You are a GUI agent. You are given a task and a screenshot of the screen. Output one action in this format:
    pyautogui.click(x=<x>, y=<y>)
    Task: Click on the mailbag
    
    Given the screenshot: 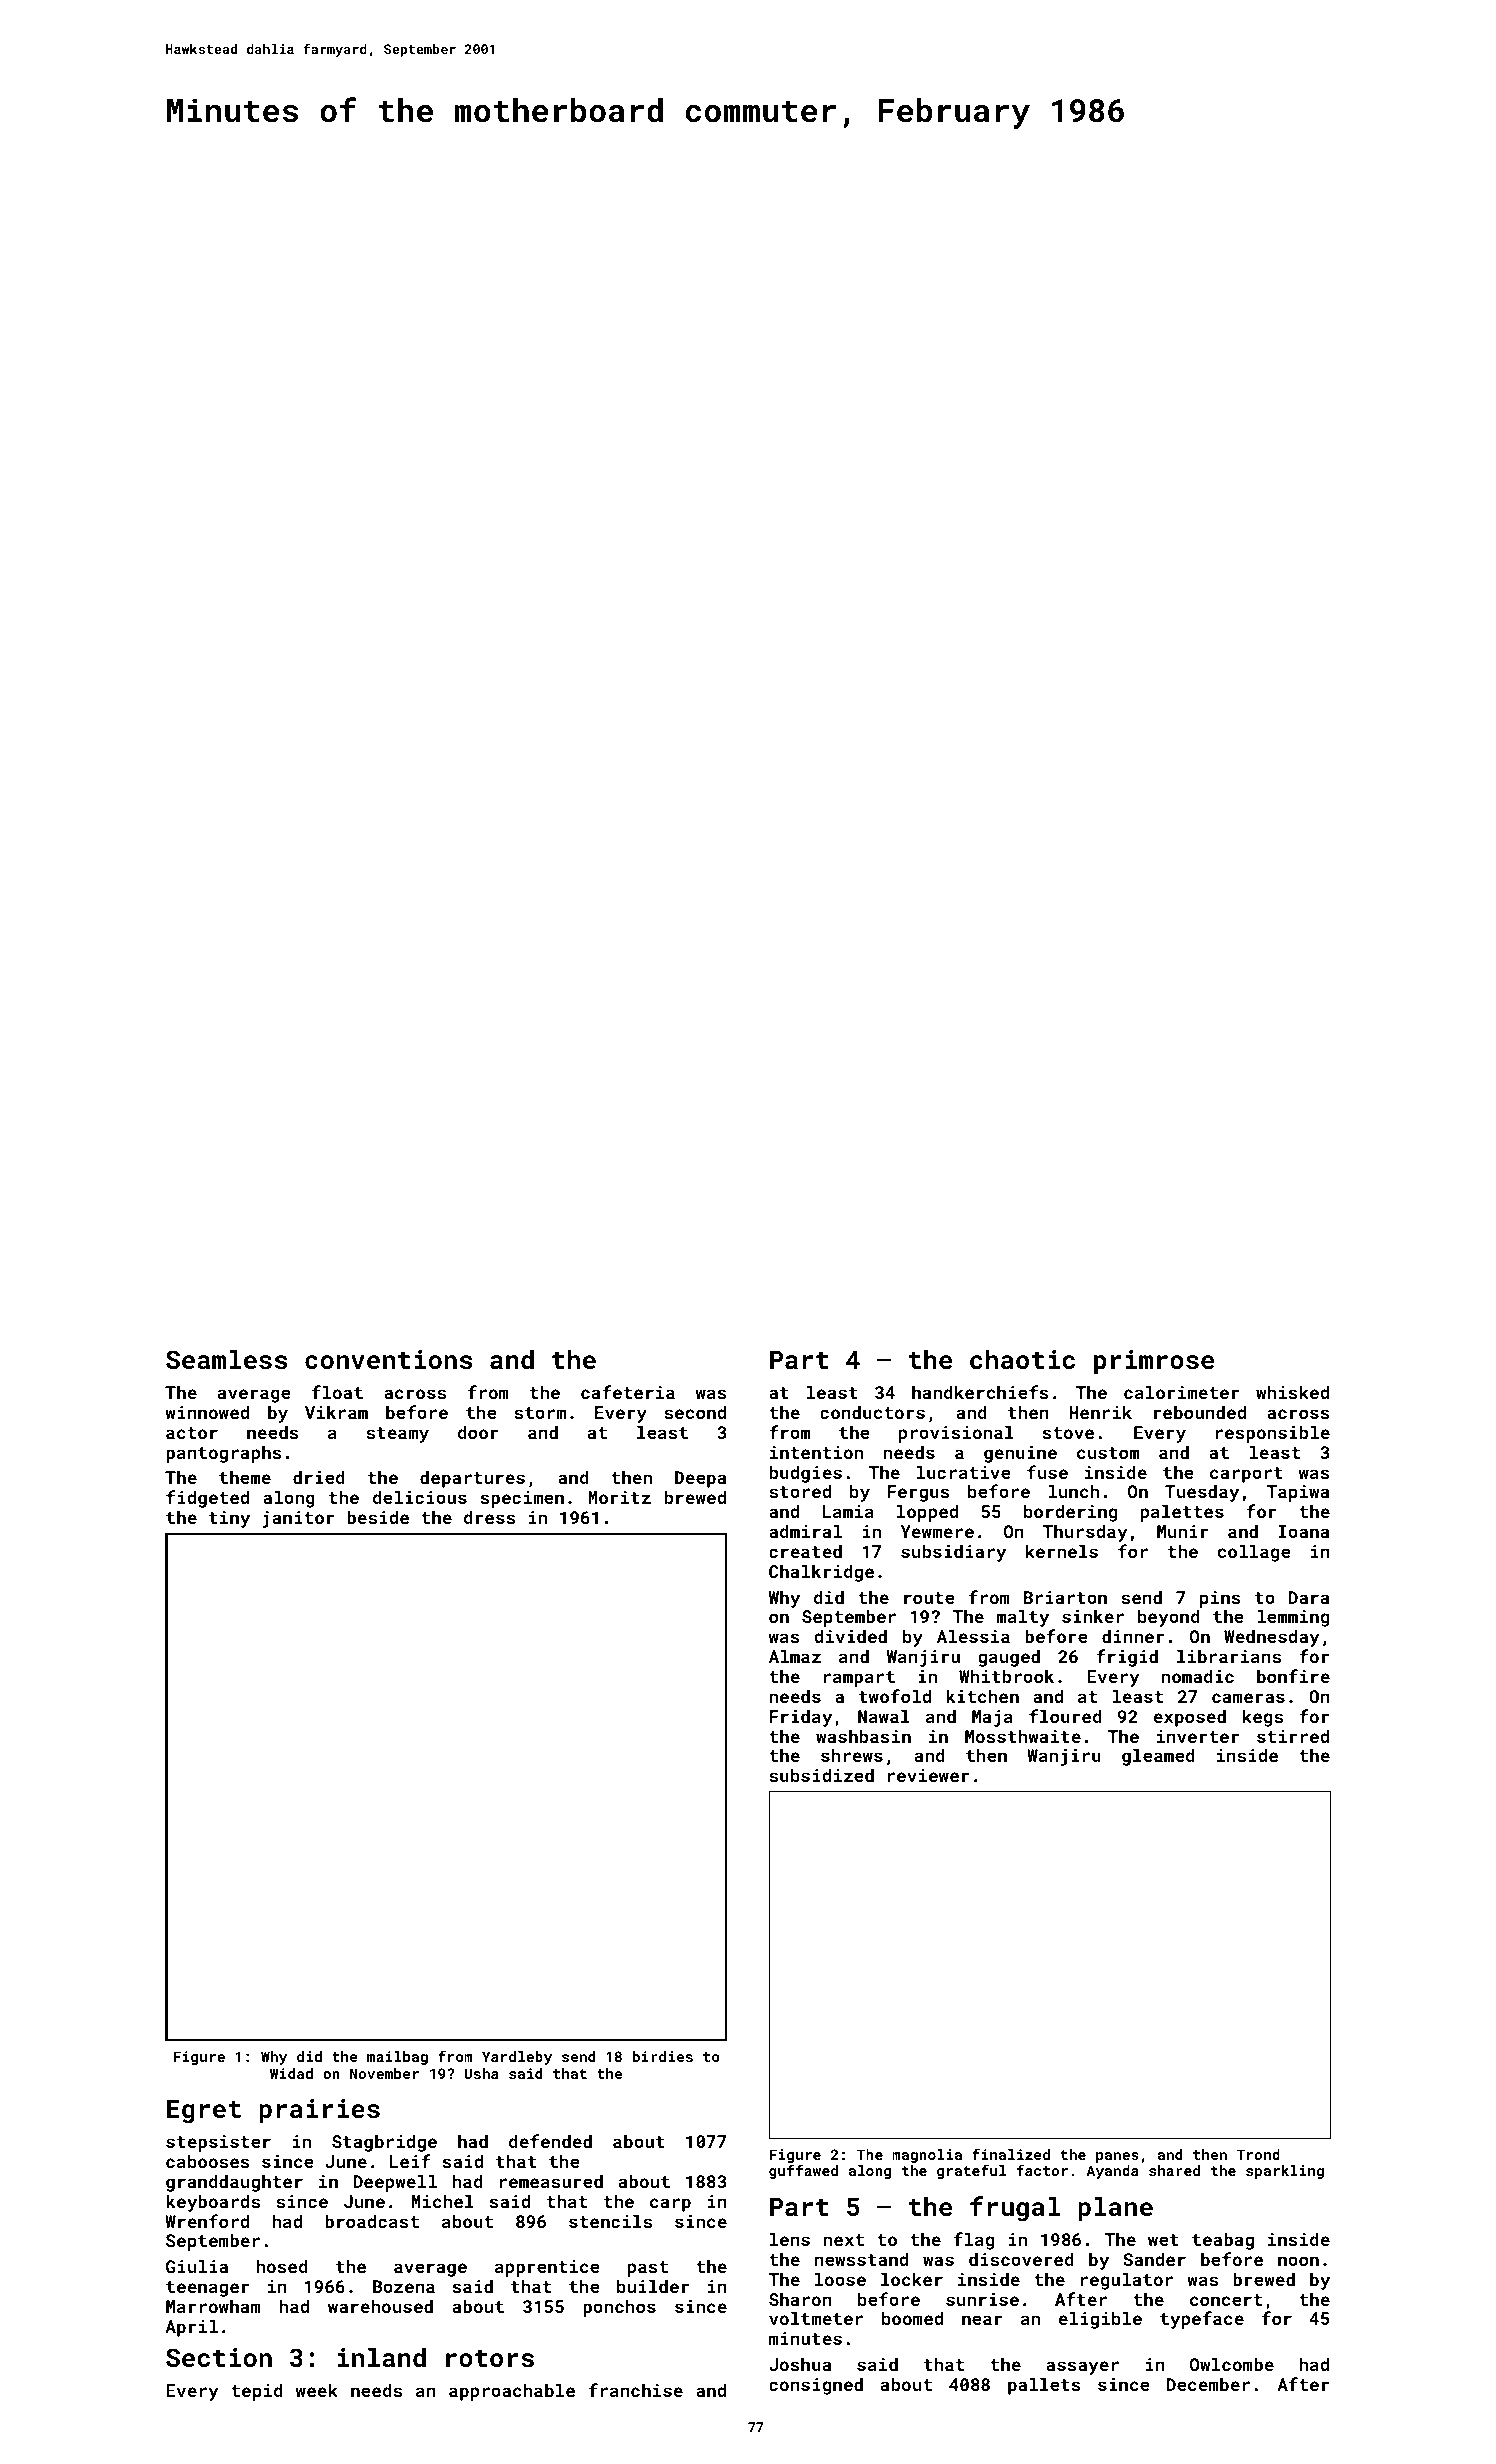 What is the action you would take?
    pyautogui.click(x=397, y=2058)
